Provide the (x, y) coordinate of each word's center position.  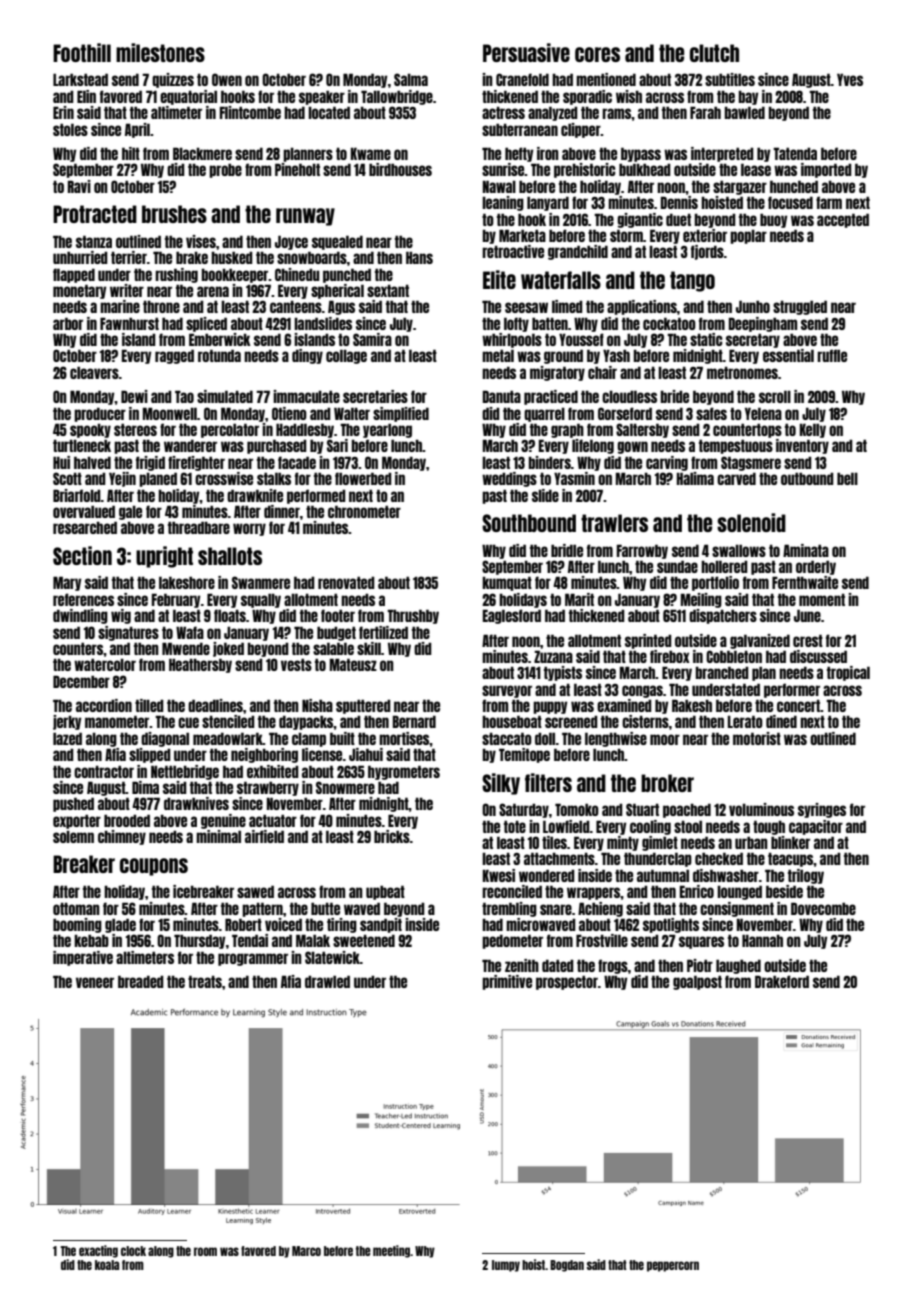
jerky (67, 722)
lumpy (506, 1266)
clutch (714, 53)
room (205, 1251)
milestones (160, 52)
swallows (739, 550)
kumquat (507, 583)
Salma (411, 79)
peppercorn (673, 1266)
